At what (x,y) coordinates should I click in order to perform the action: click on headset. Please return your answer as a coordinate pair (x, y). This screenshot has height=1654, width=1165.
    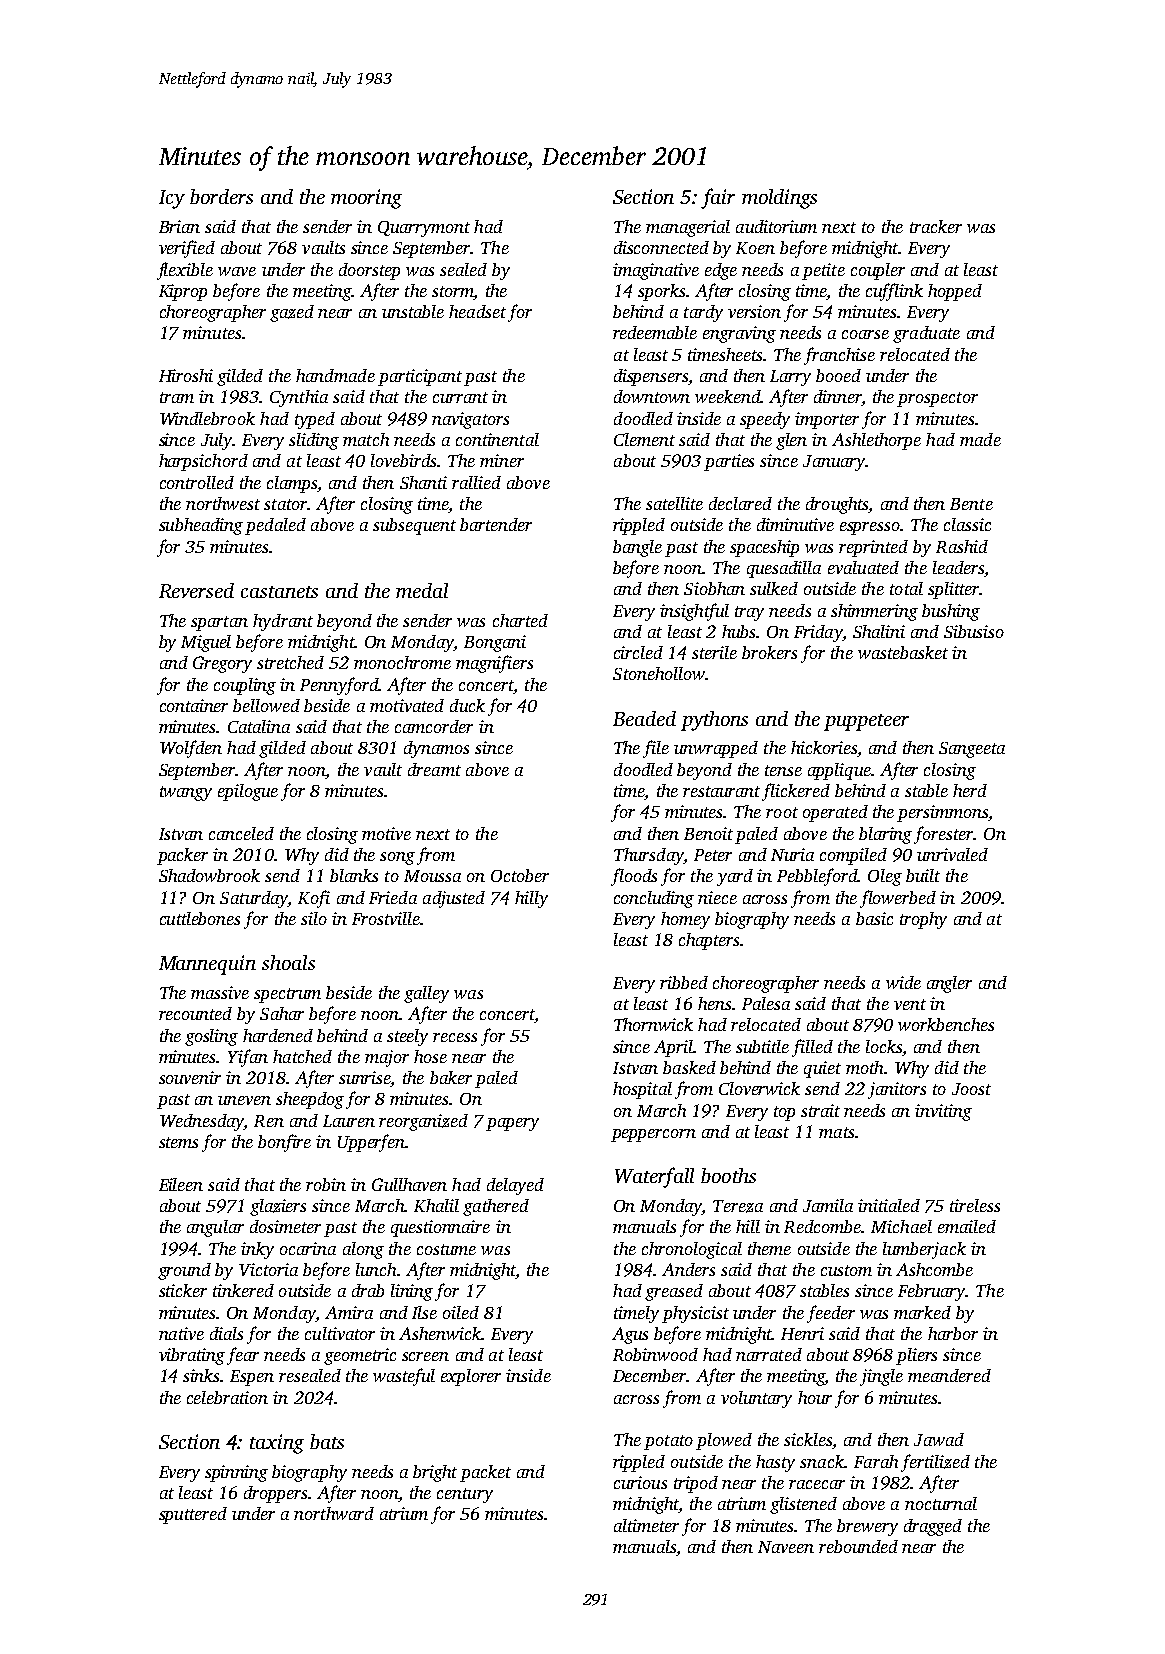
    Looking at the image, I should click on (477, 311).
